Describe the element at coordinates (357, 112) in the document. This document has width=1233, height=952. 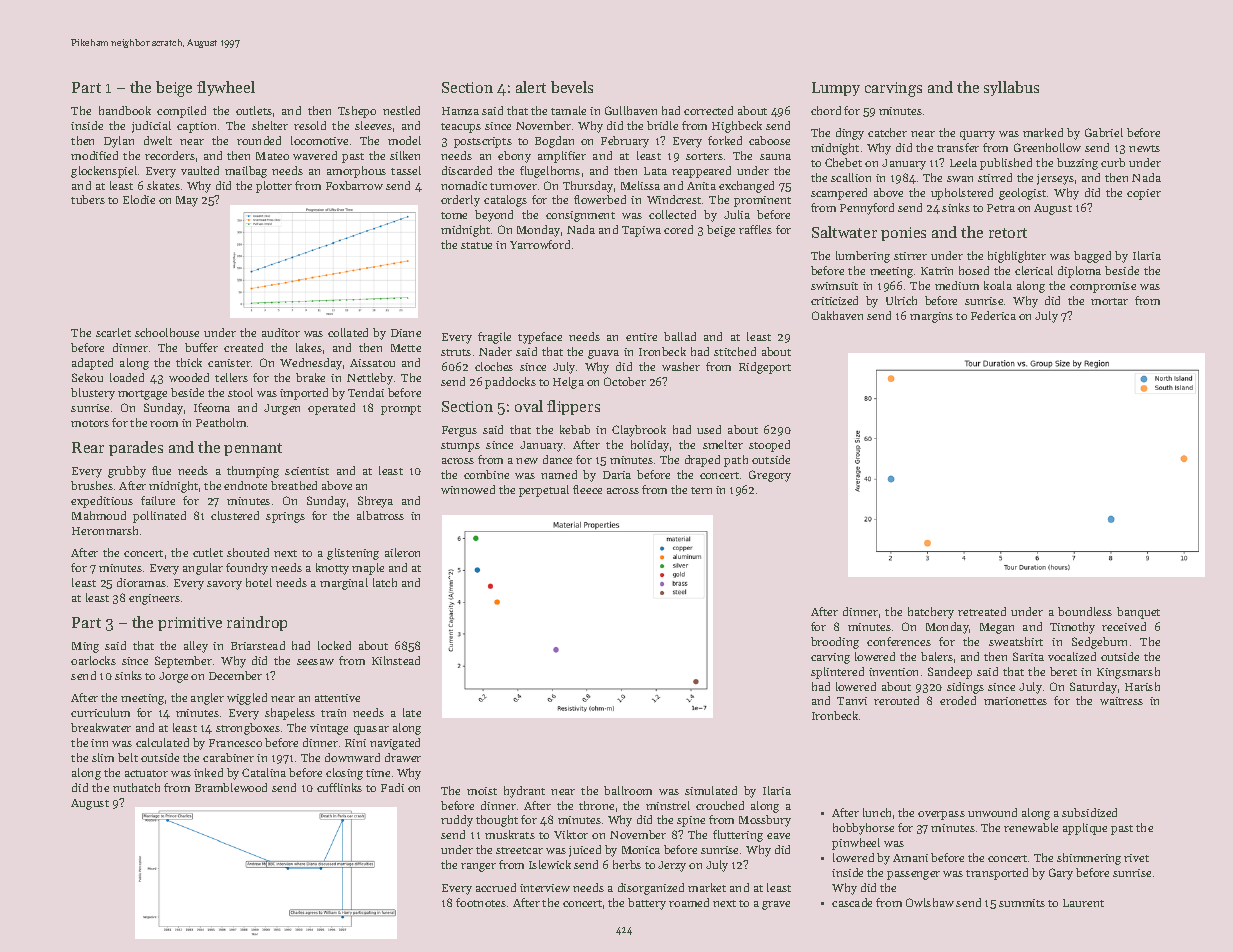
I see `Tshepo` at that location.
